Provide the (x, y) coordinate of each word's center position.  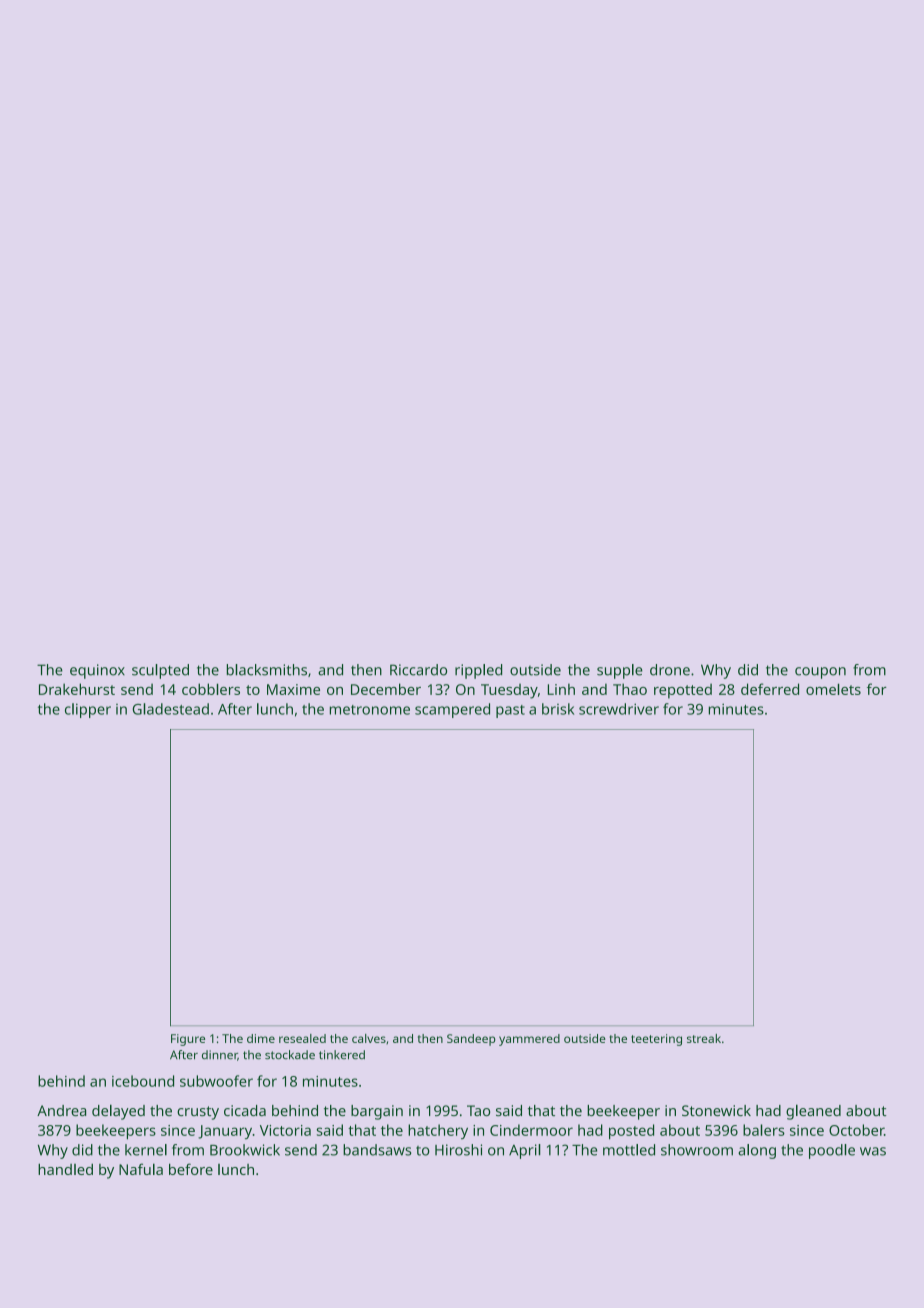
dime (261, 1038)
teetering (656, 1040)
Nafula (141, 1169)
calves (369, 1038)
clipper (88, 710)
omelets (833, 689)
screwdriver (619, 709)
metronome (370, 710)
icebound (143, 1081)
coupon (820, 673)
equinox (97, 671)
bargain (377, 1112)
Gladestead (170, 709)
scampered (452, 710)
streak (704, 1038)
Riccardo (418, 670)
